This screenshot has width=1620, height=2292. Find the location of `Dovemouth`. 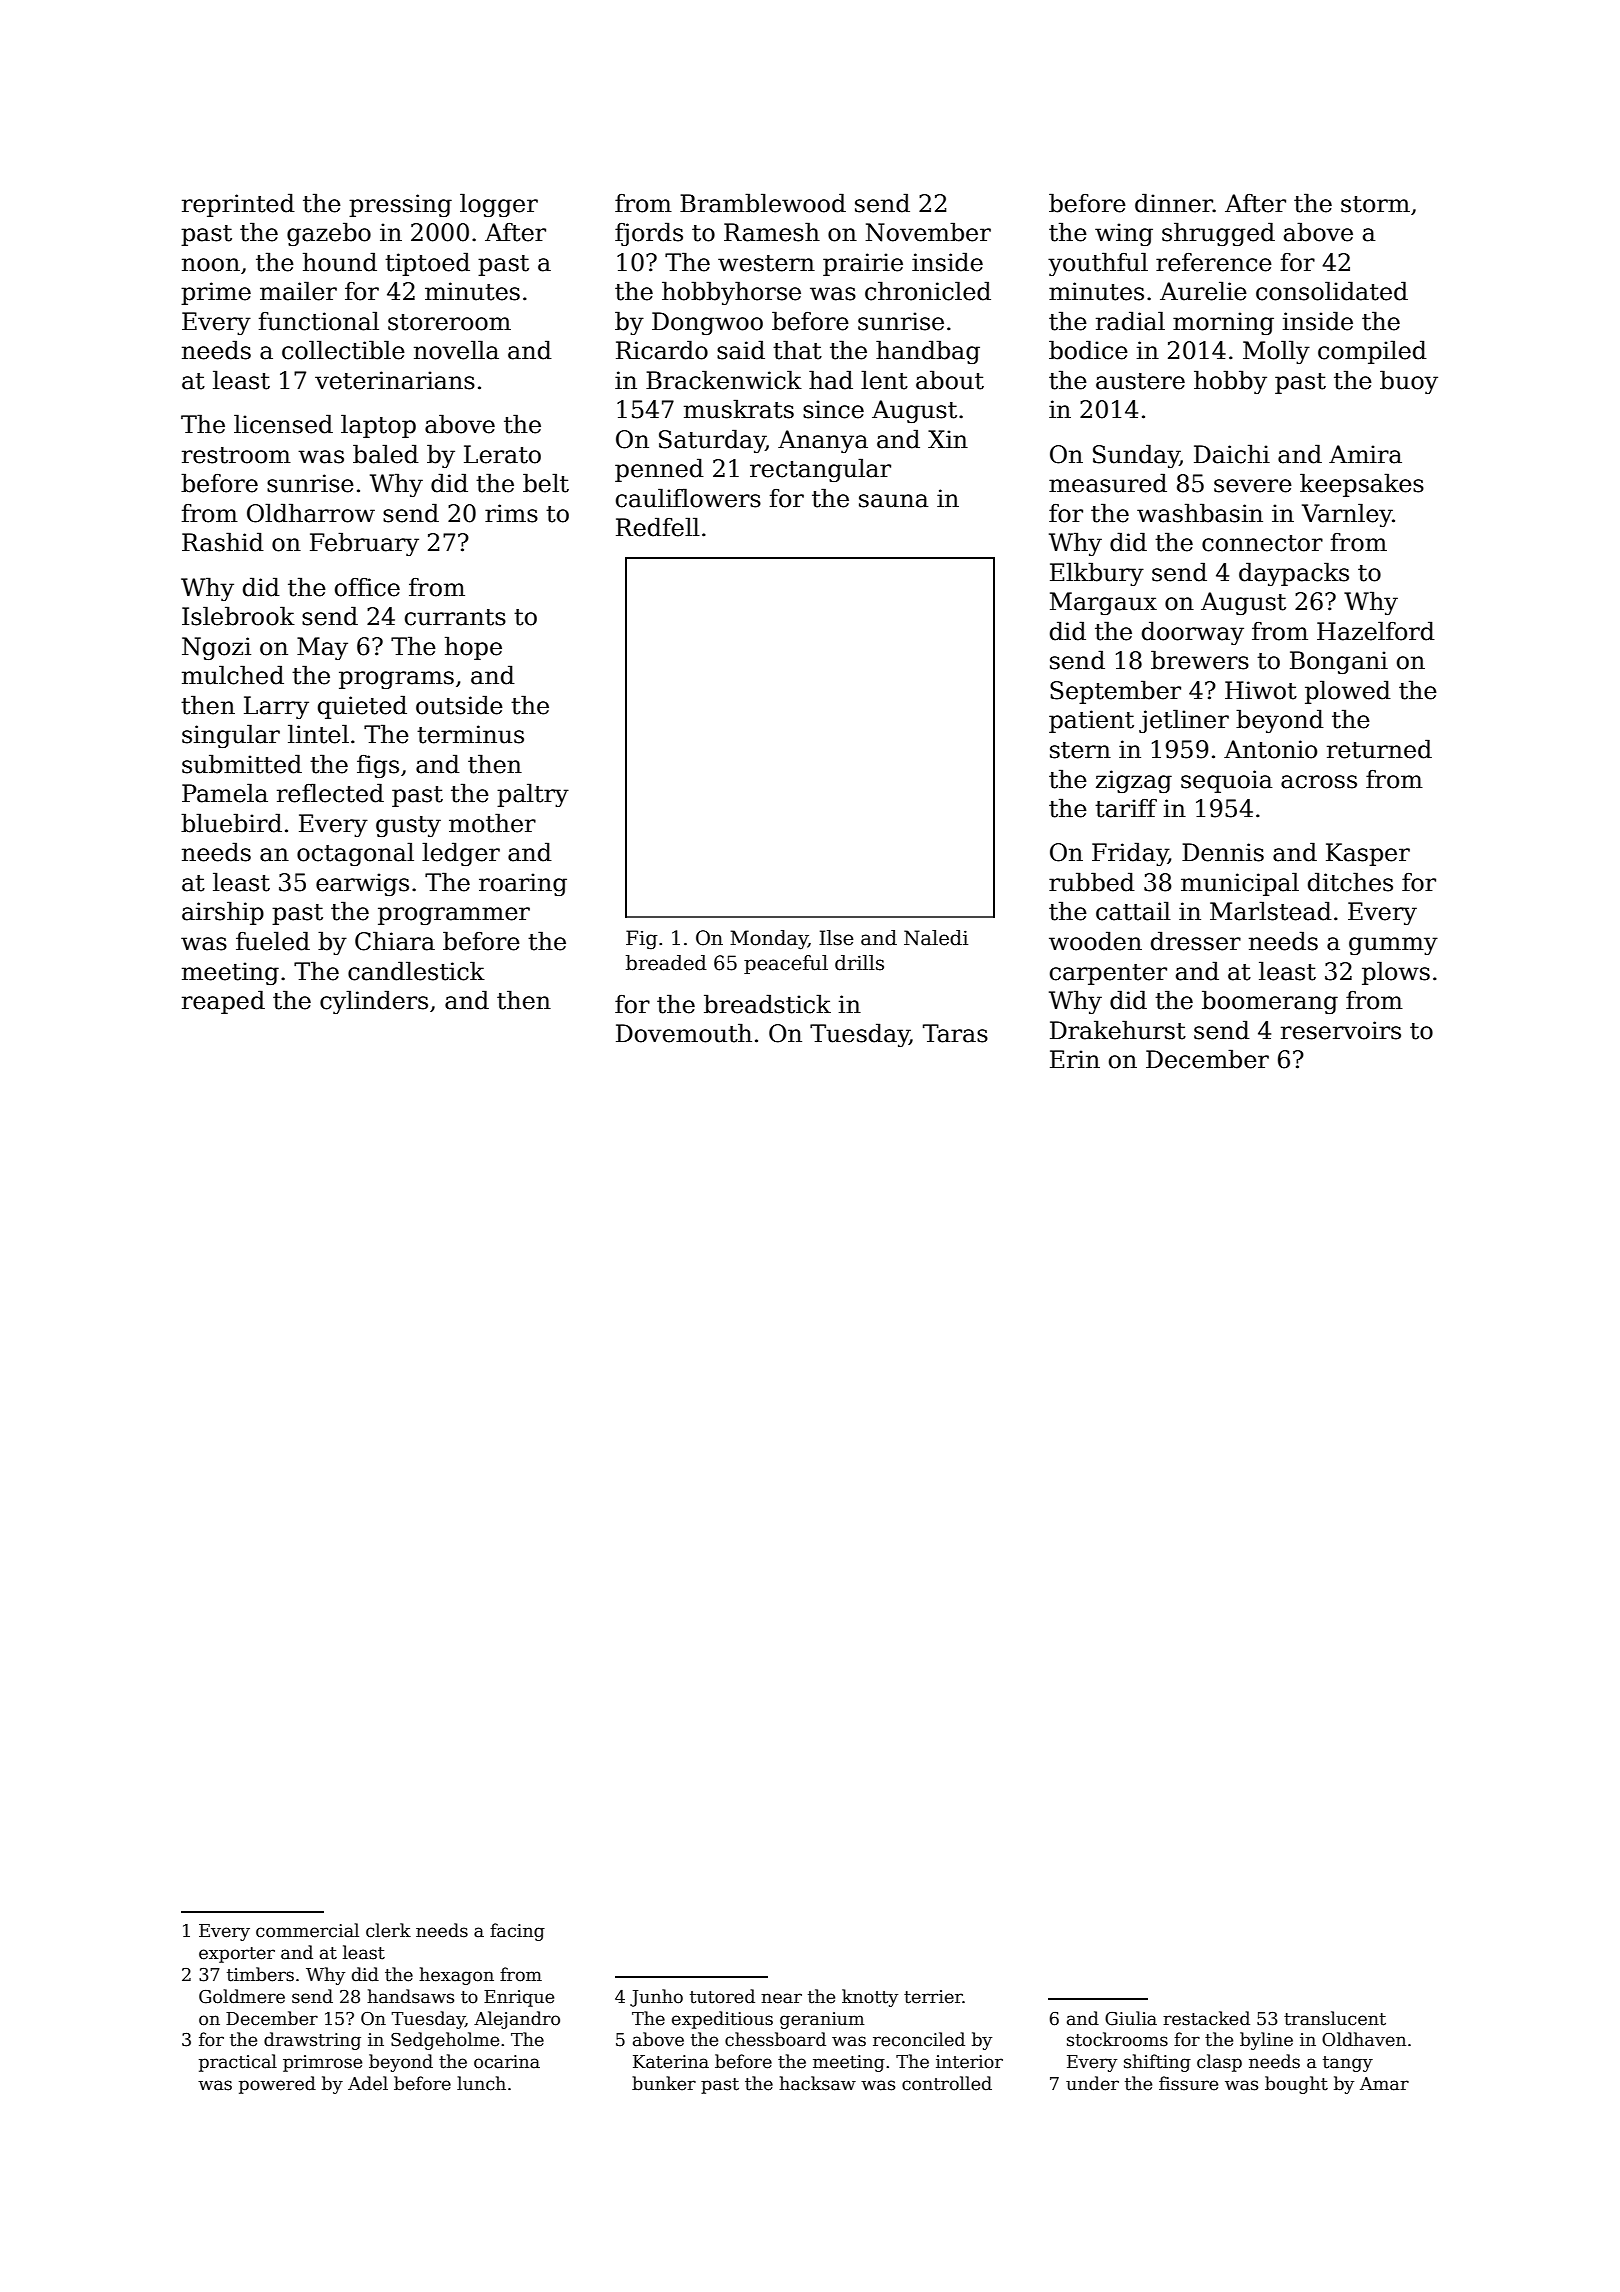

Dovemouth is located at coordinates (684, 1033).
